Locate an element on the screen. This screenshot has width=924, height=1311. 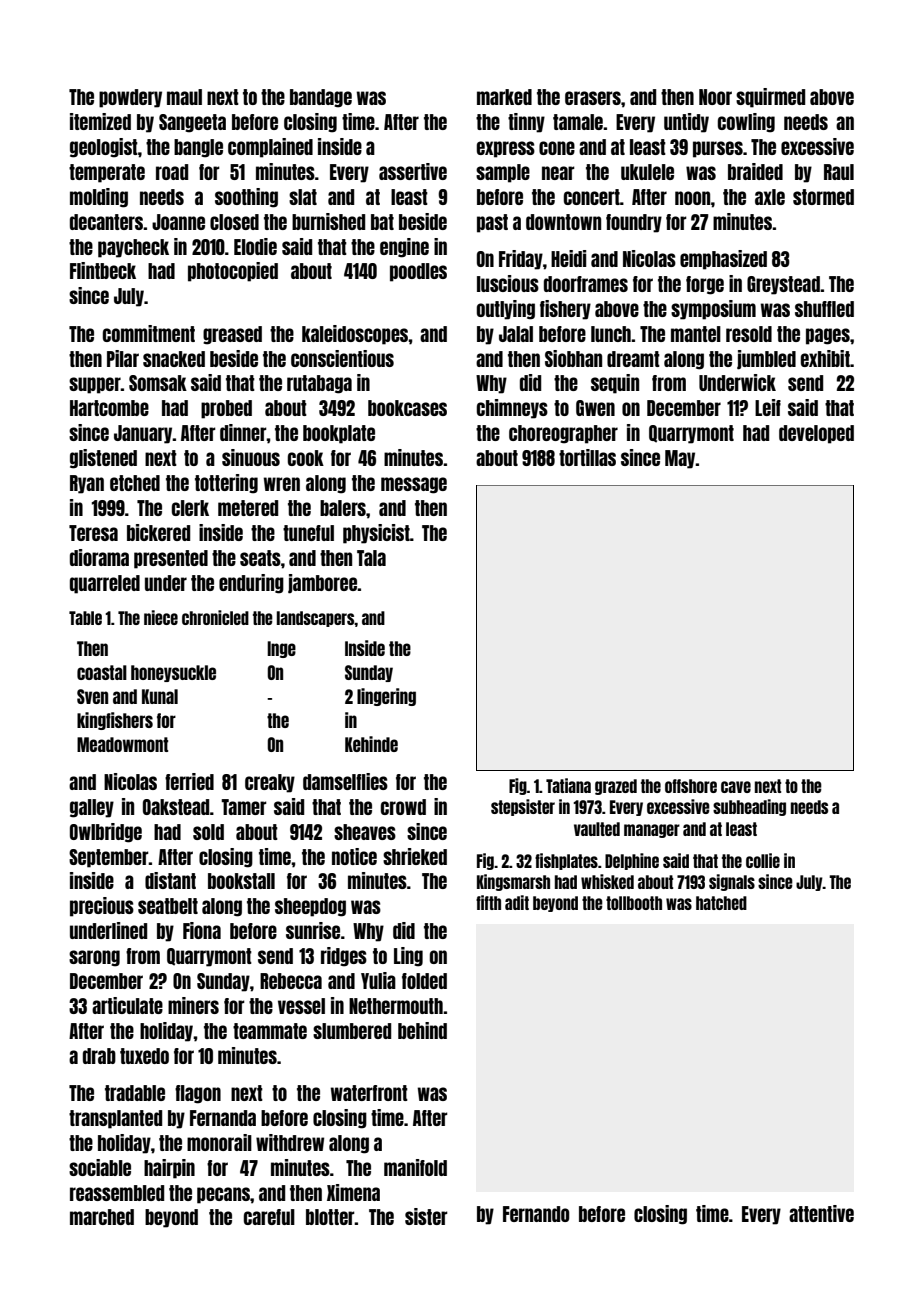
temperate is located at coordinates (107, 173).
